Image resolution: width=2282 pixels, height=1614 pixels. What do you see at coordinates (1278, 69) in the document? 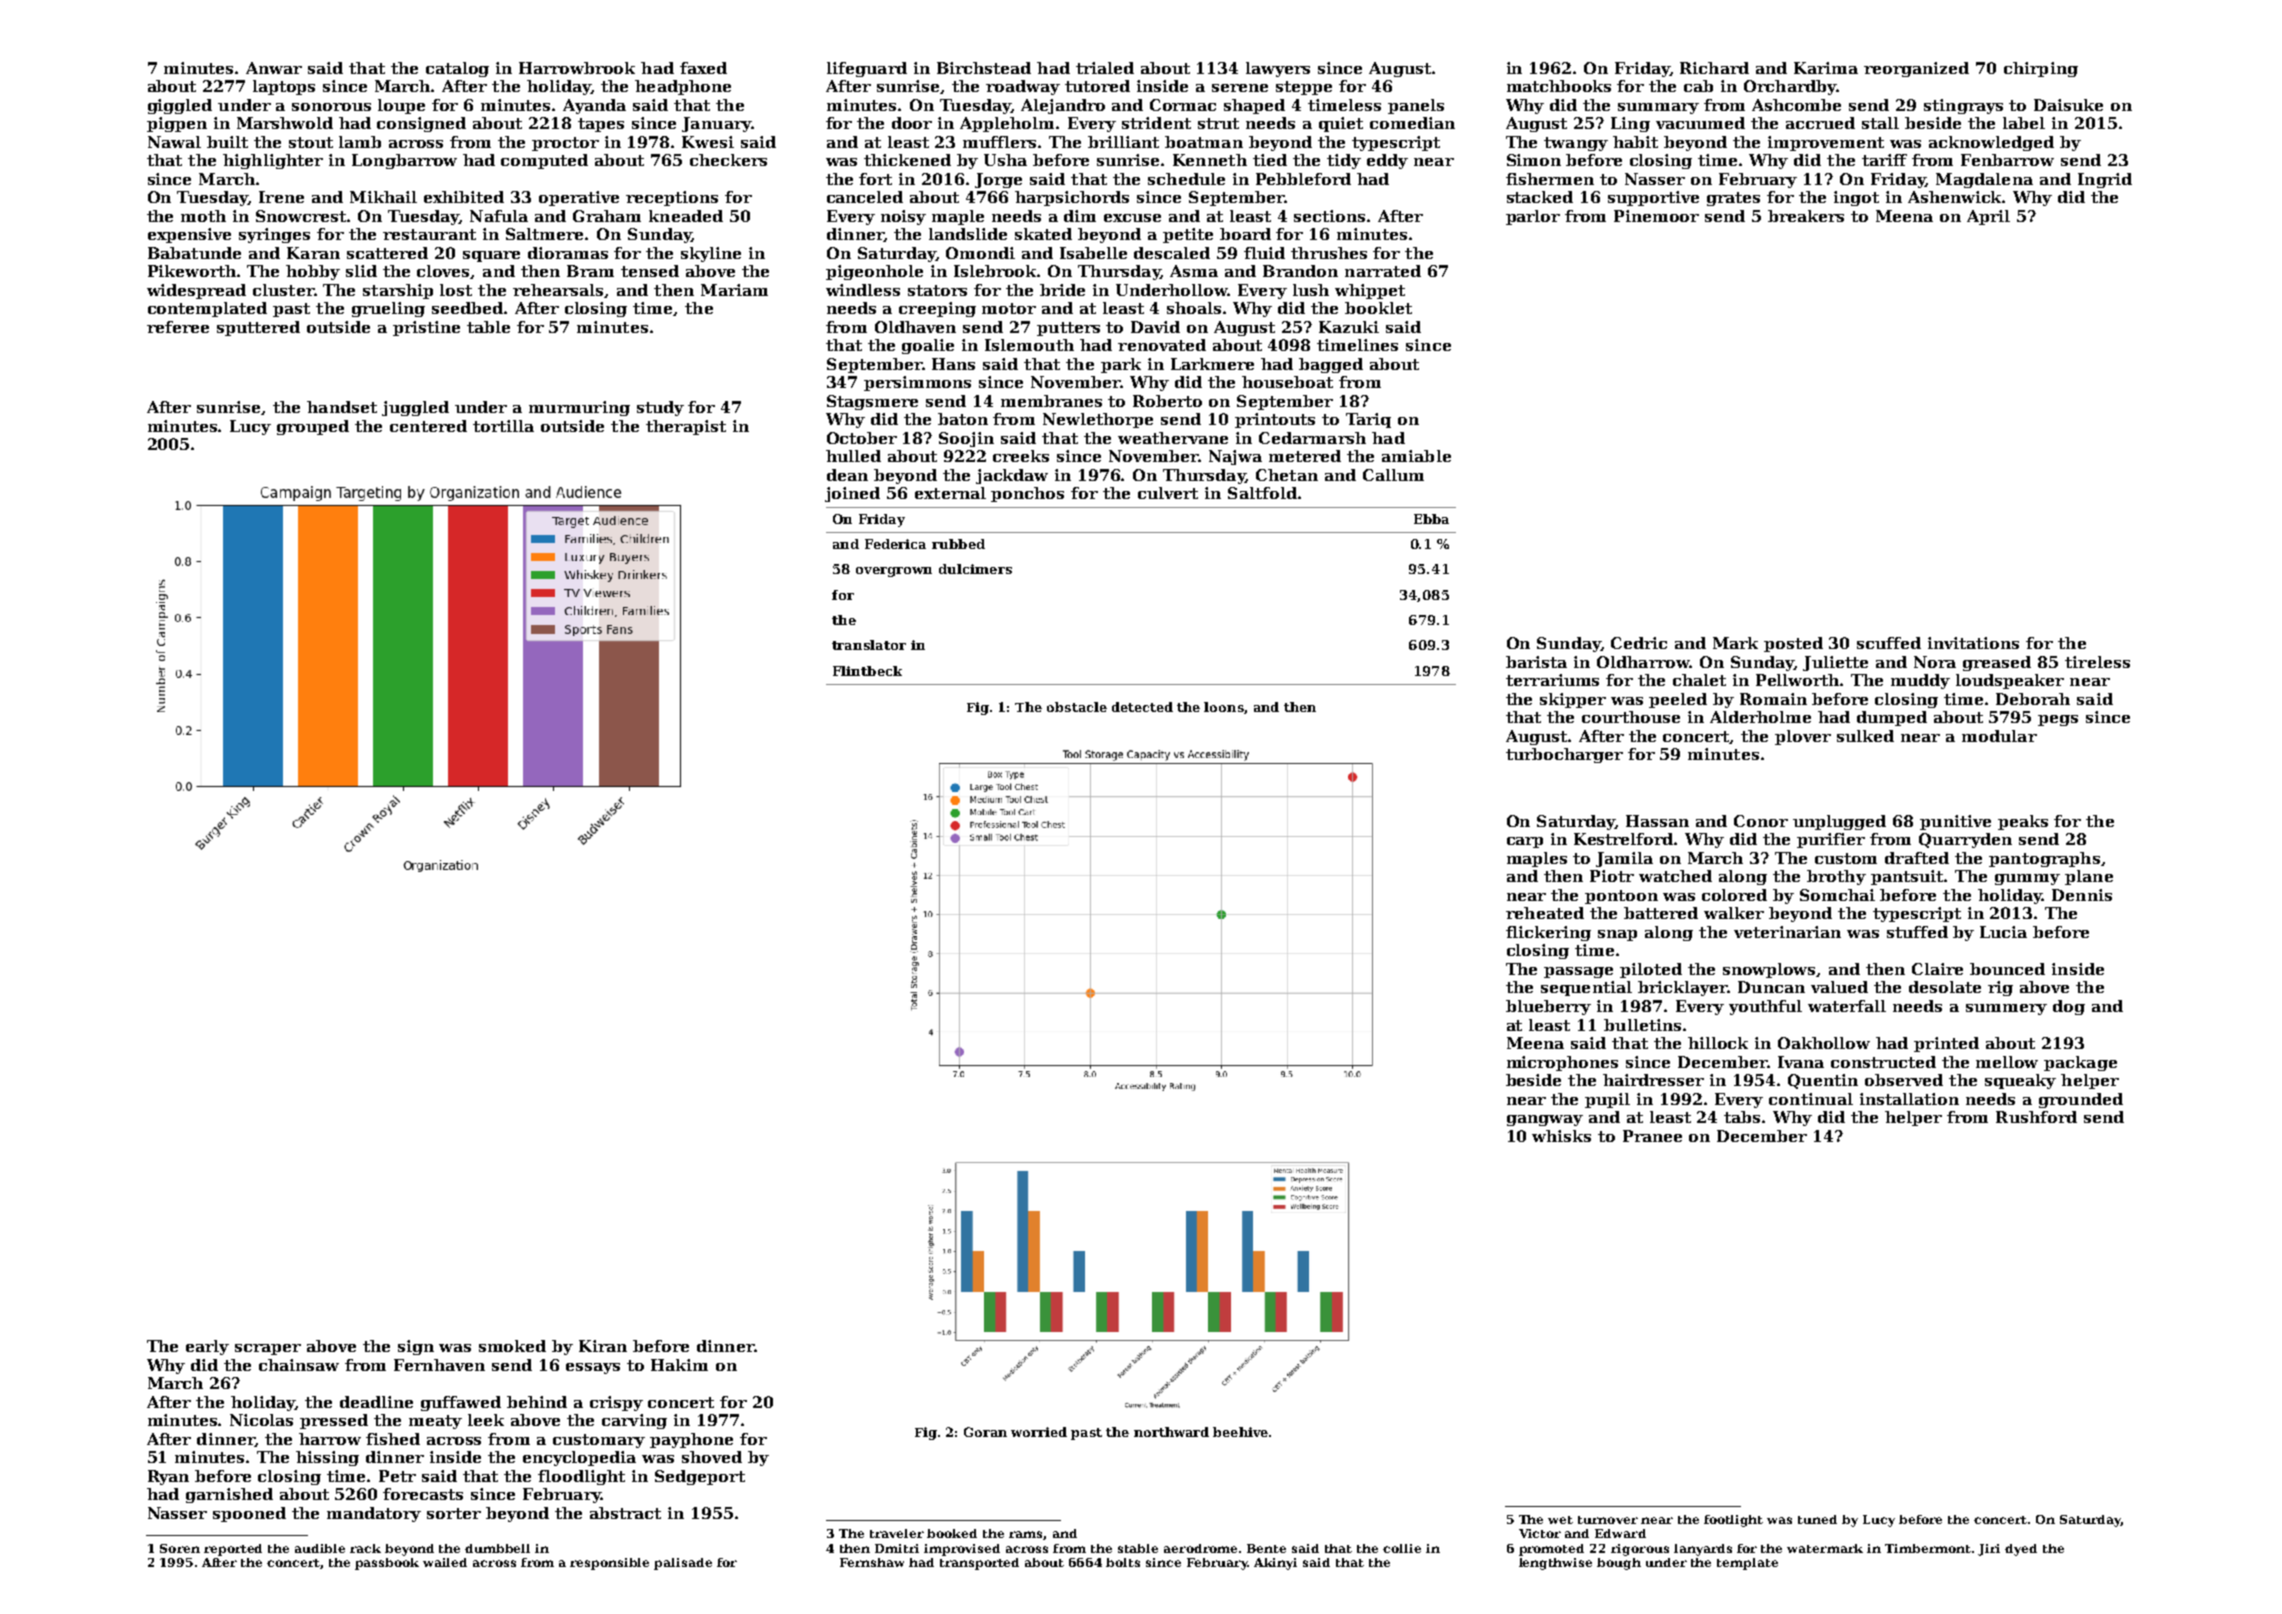
I see `lawyers` at bounding box center [1278, 69].
